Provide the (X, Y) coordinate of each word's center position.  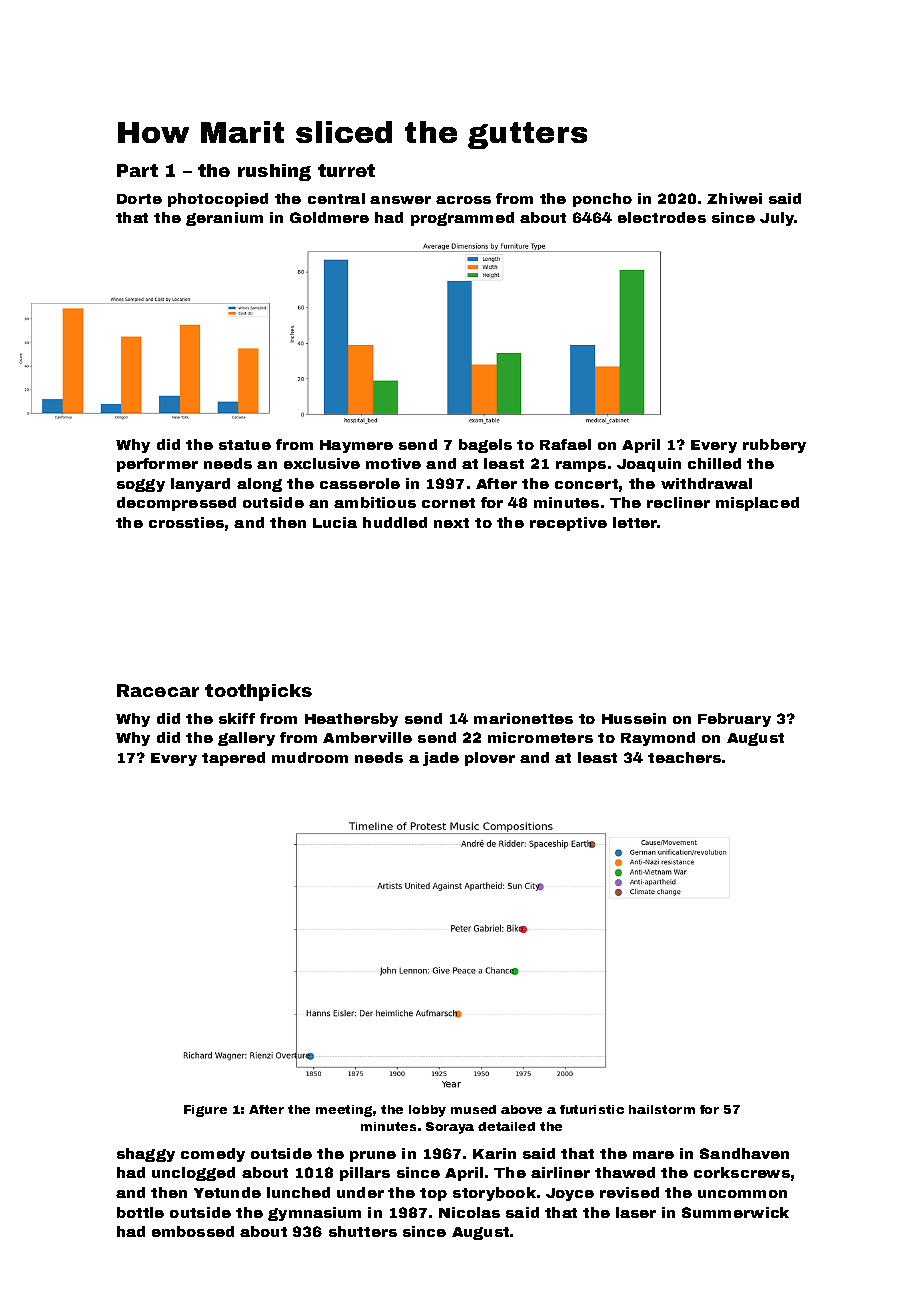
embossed (193, 1231)
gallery (246, 739)
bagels (485, 446)
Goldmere (329, 217)
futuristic (592, 1109)
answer (400, 200)
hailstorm (662, 1109)
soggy (141, 485)
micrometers (540, 737)
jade (441, 759)
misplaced (757, 504)
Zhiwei (734, 198)
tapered (233, 759)
